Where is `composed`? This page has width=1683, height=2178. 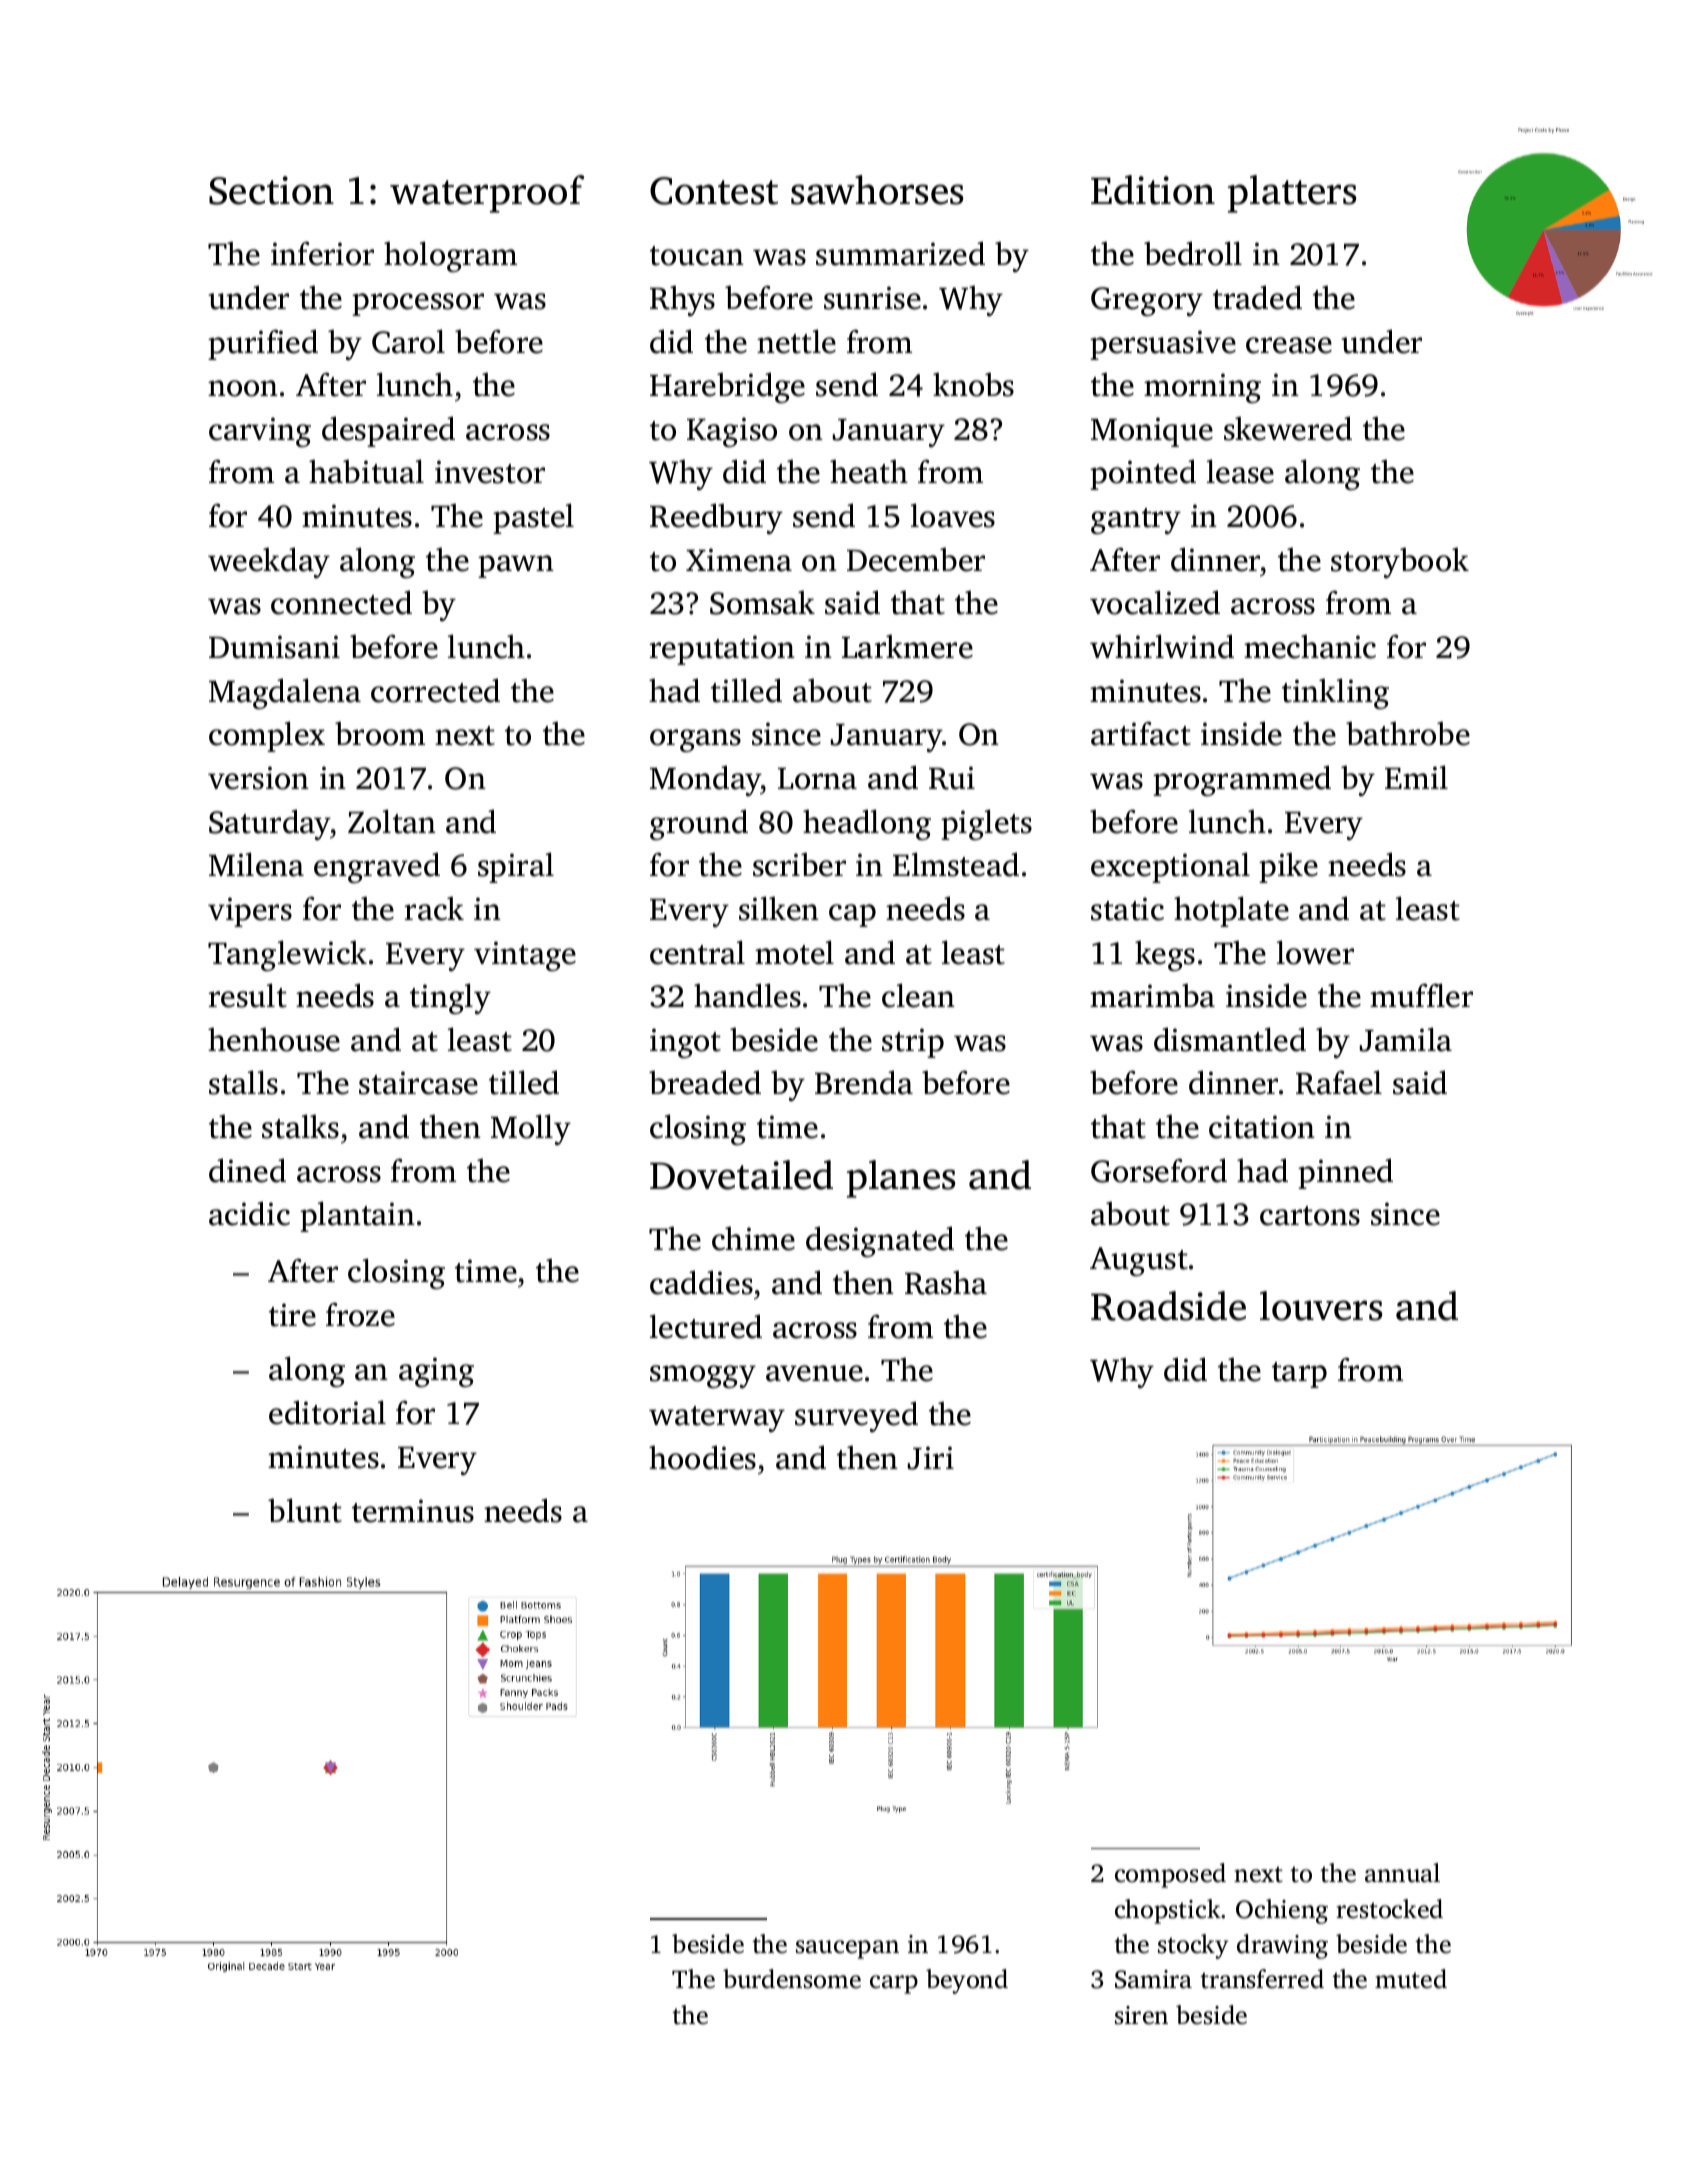 composed is located at coordinates (1170, 1875).
